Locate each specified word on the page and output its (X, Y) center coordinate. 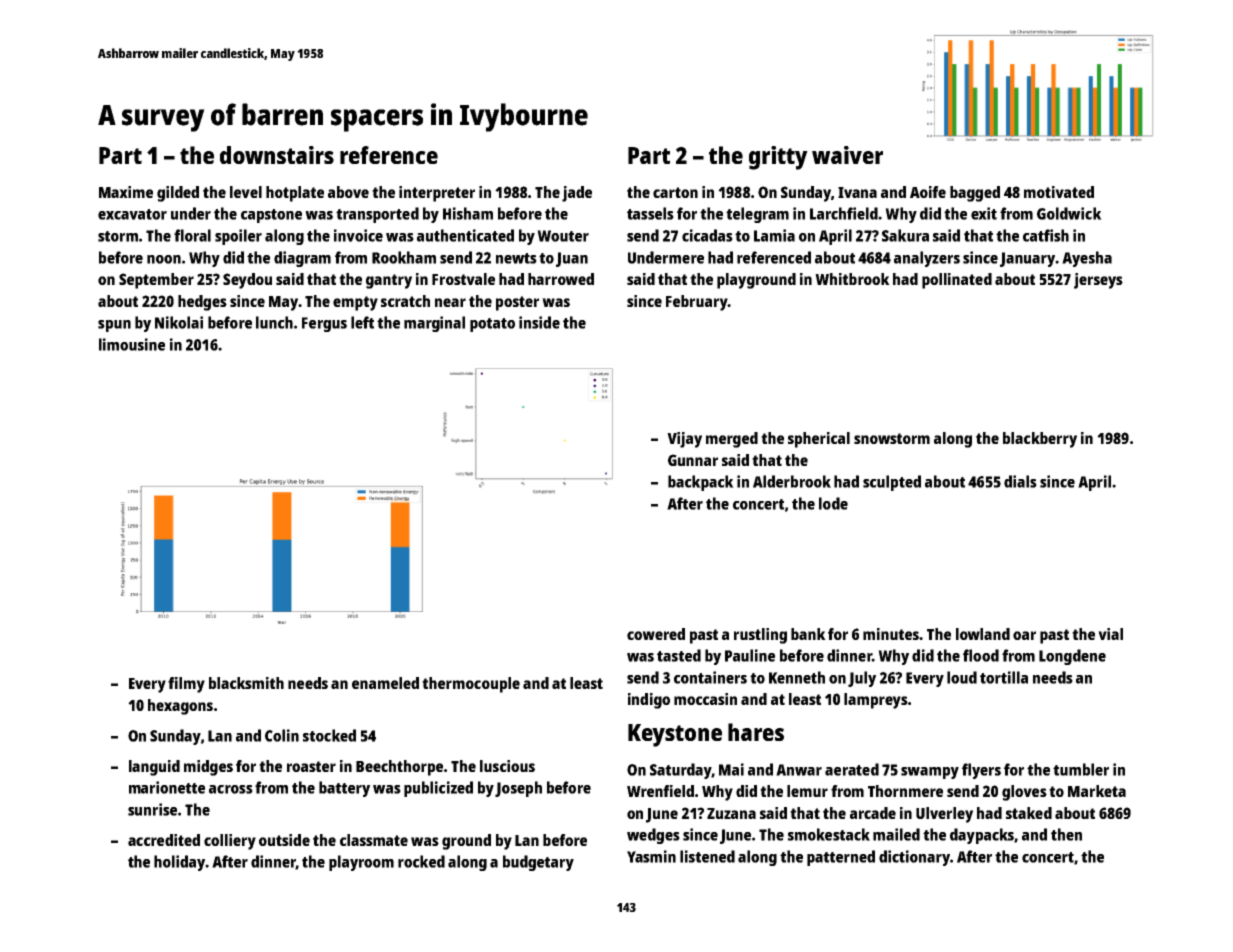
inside (539, 322)
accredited (164, 840)
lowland (983, 634)
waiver (847, 155)
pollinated (957, 281)
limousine (132, 344)
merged (732, 440)
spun (114, 326)
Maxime (126, 192)
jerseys (1098, 281)
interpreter (437, 194)
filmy (186, 685)
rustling (760, 636)
